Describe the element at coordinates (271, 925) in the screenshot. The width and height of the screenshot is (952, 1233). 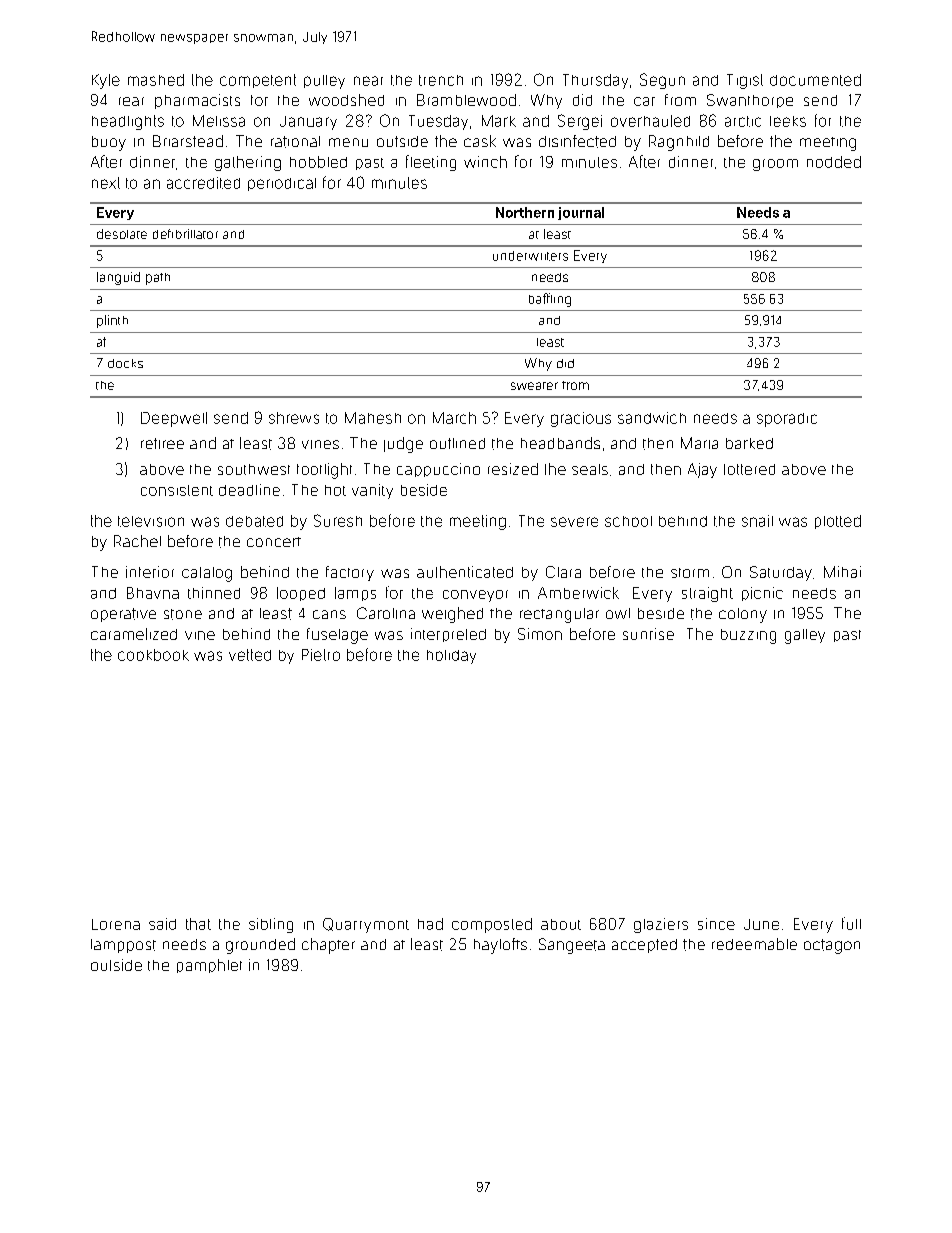
I see `sibling` at that location.
